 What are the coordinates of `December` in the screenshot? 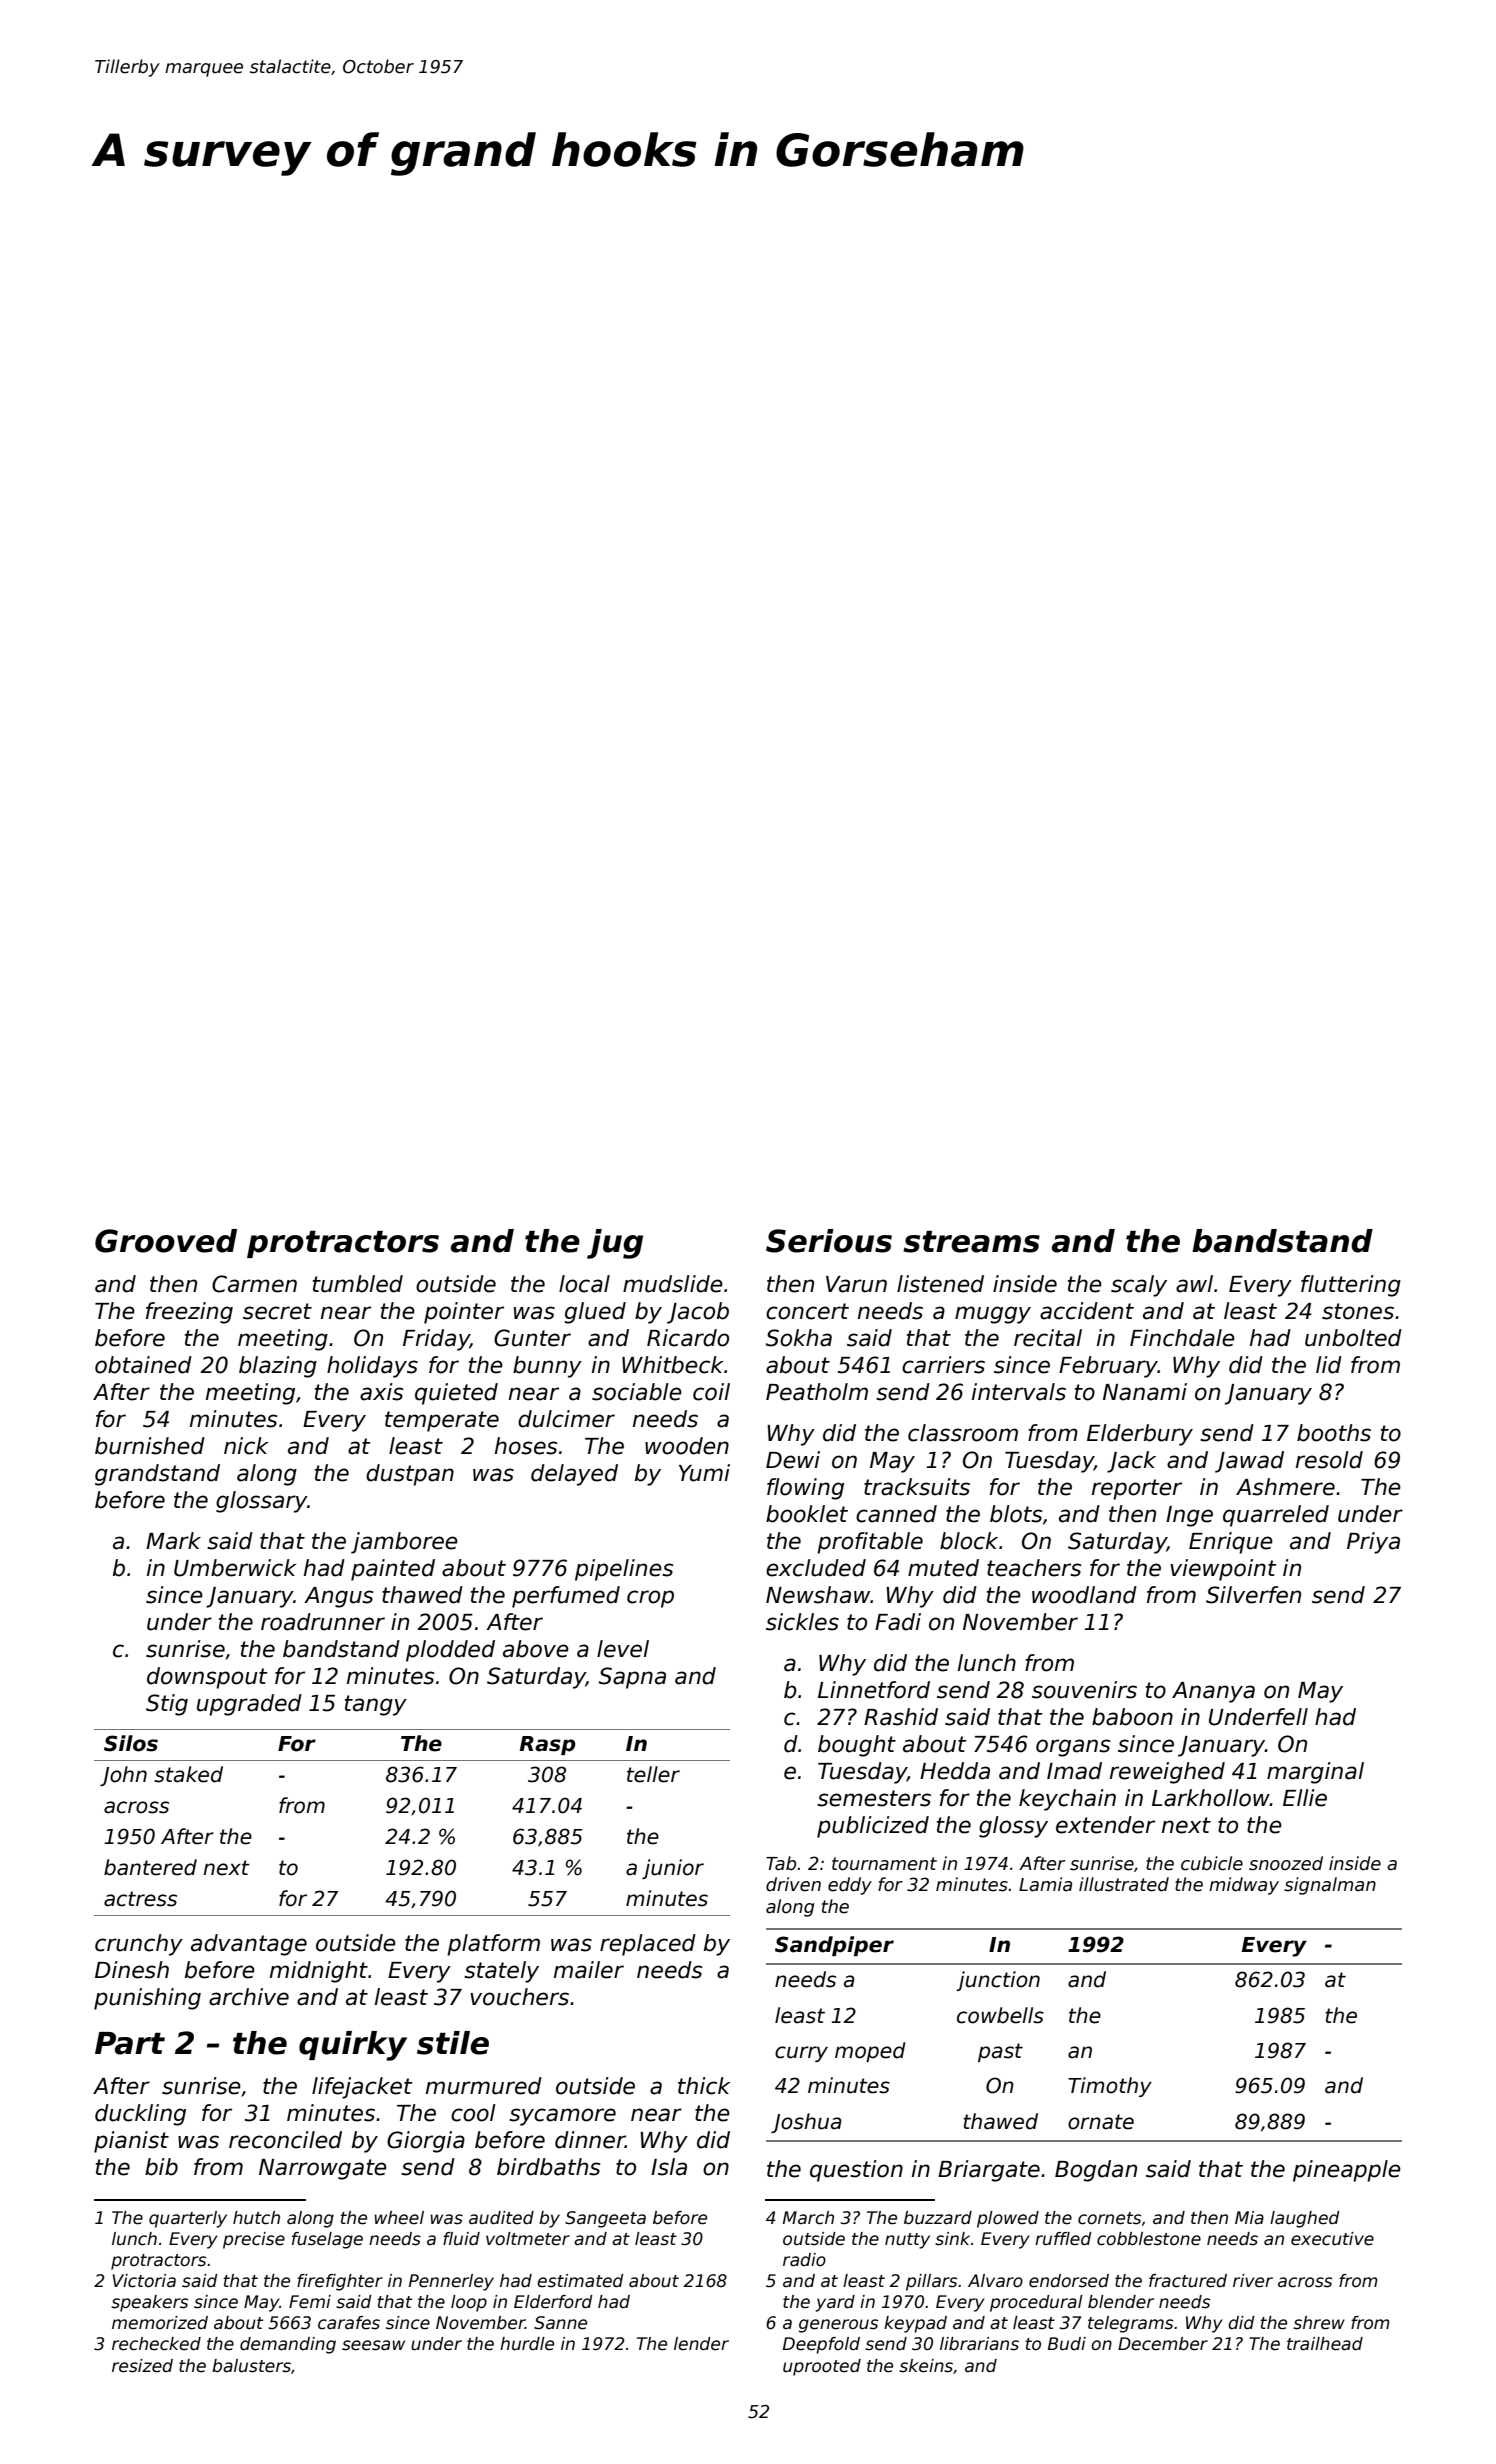 It's located at (1163, 2344).
